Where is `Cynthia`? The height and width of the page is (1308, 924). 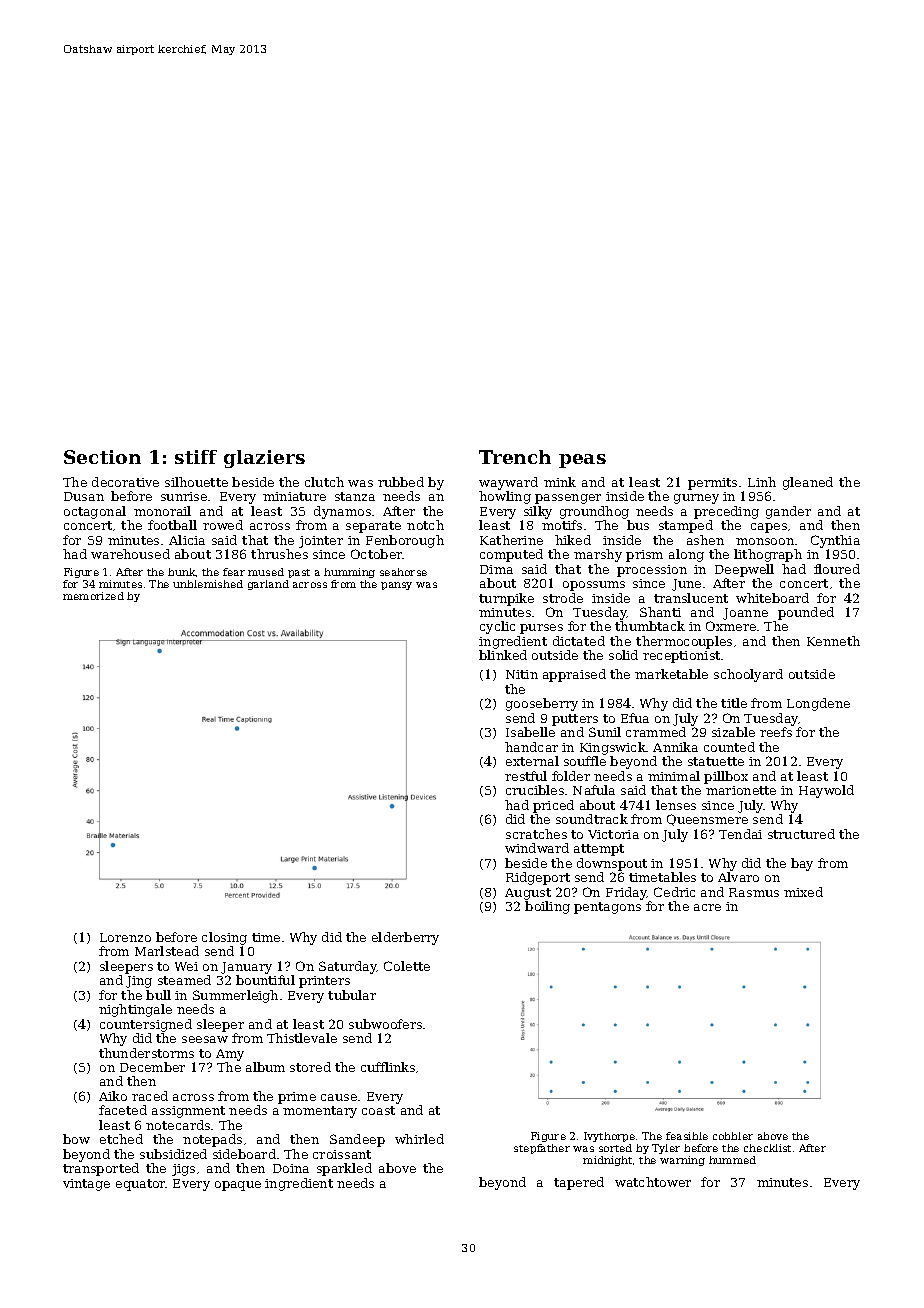 Cynthia is located at coordinates (835, 541).
